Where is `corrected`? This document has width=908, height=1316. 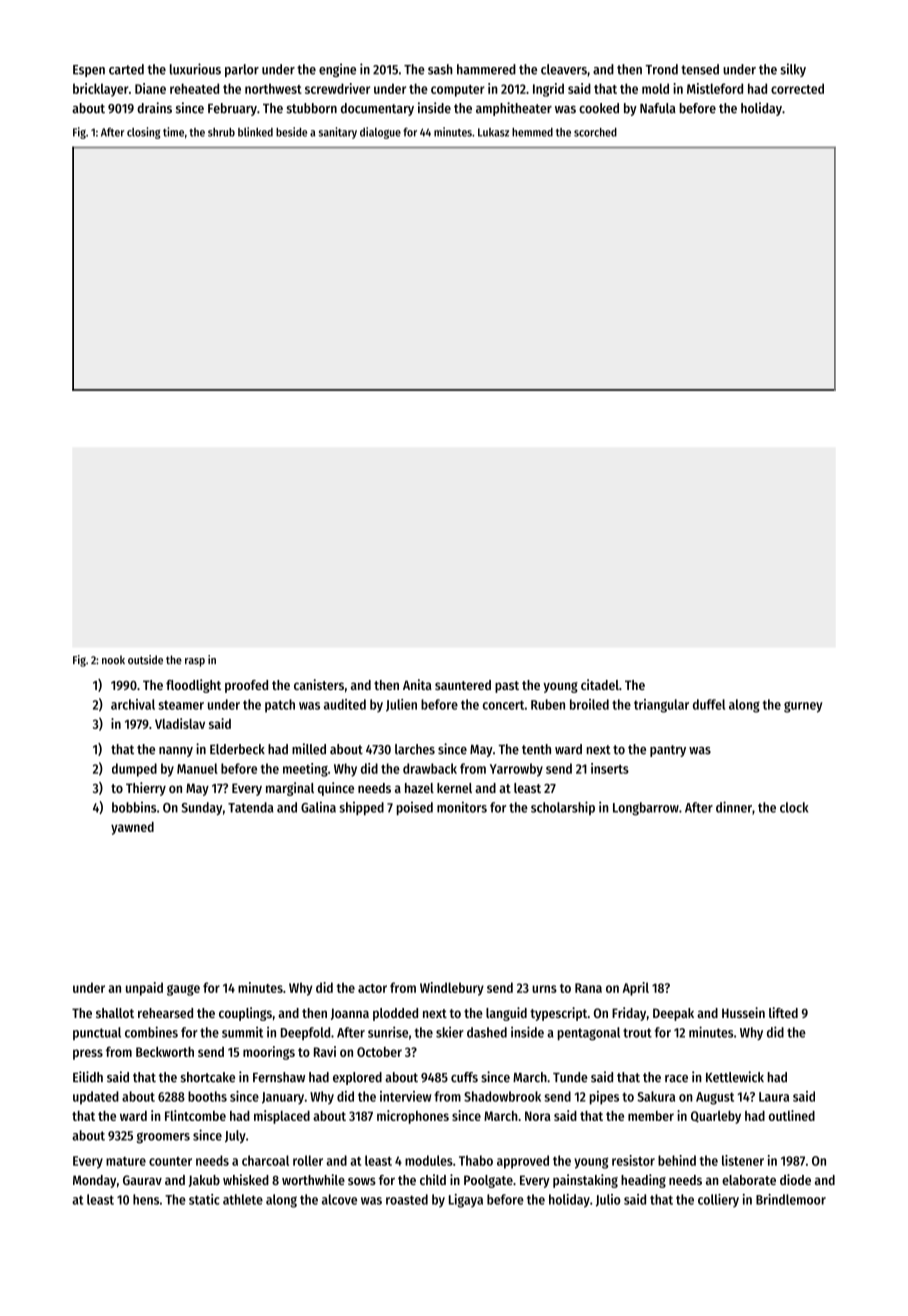 corrected is located at coordinates (797, 88).
